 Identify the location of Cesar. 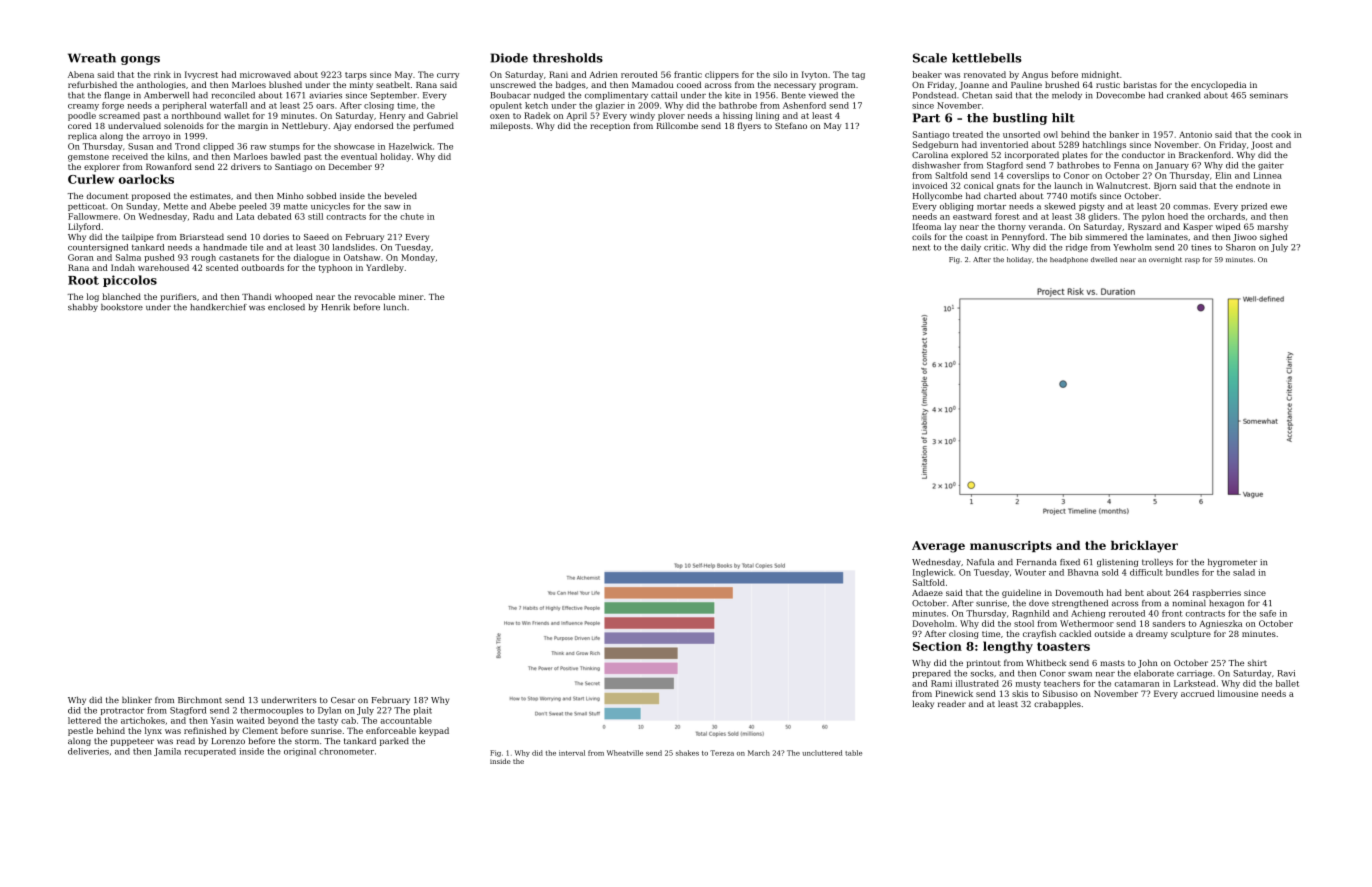
(343, 700).
